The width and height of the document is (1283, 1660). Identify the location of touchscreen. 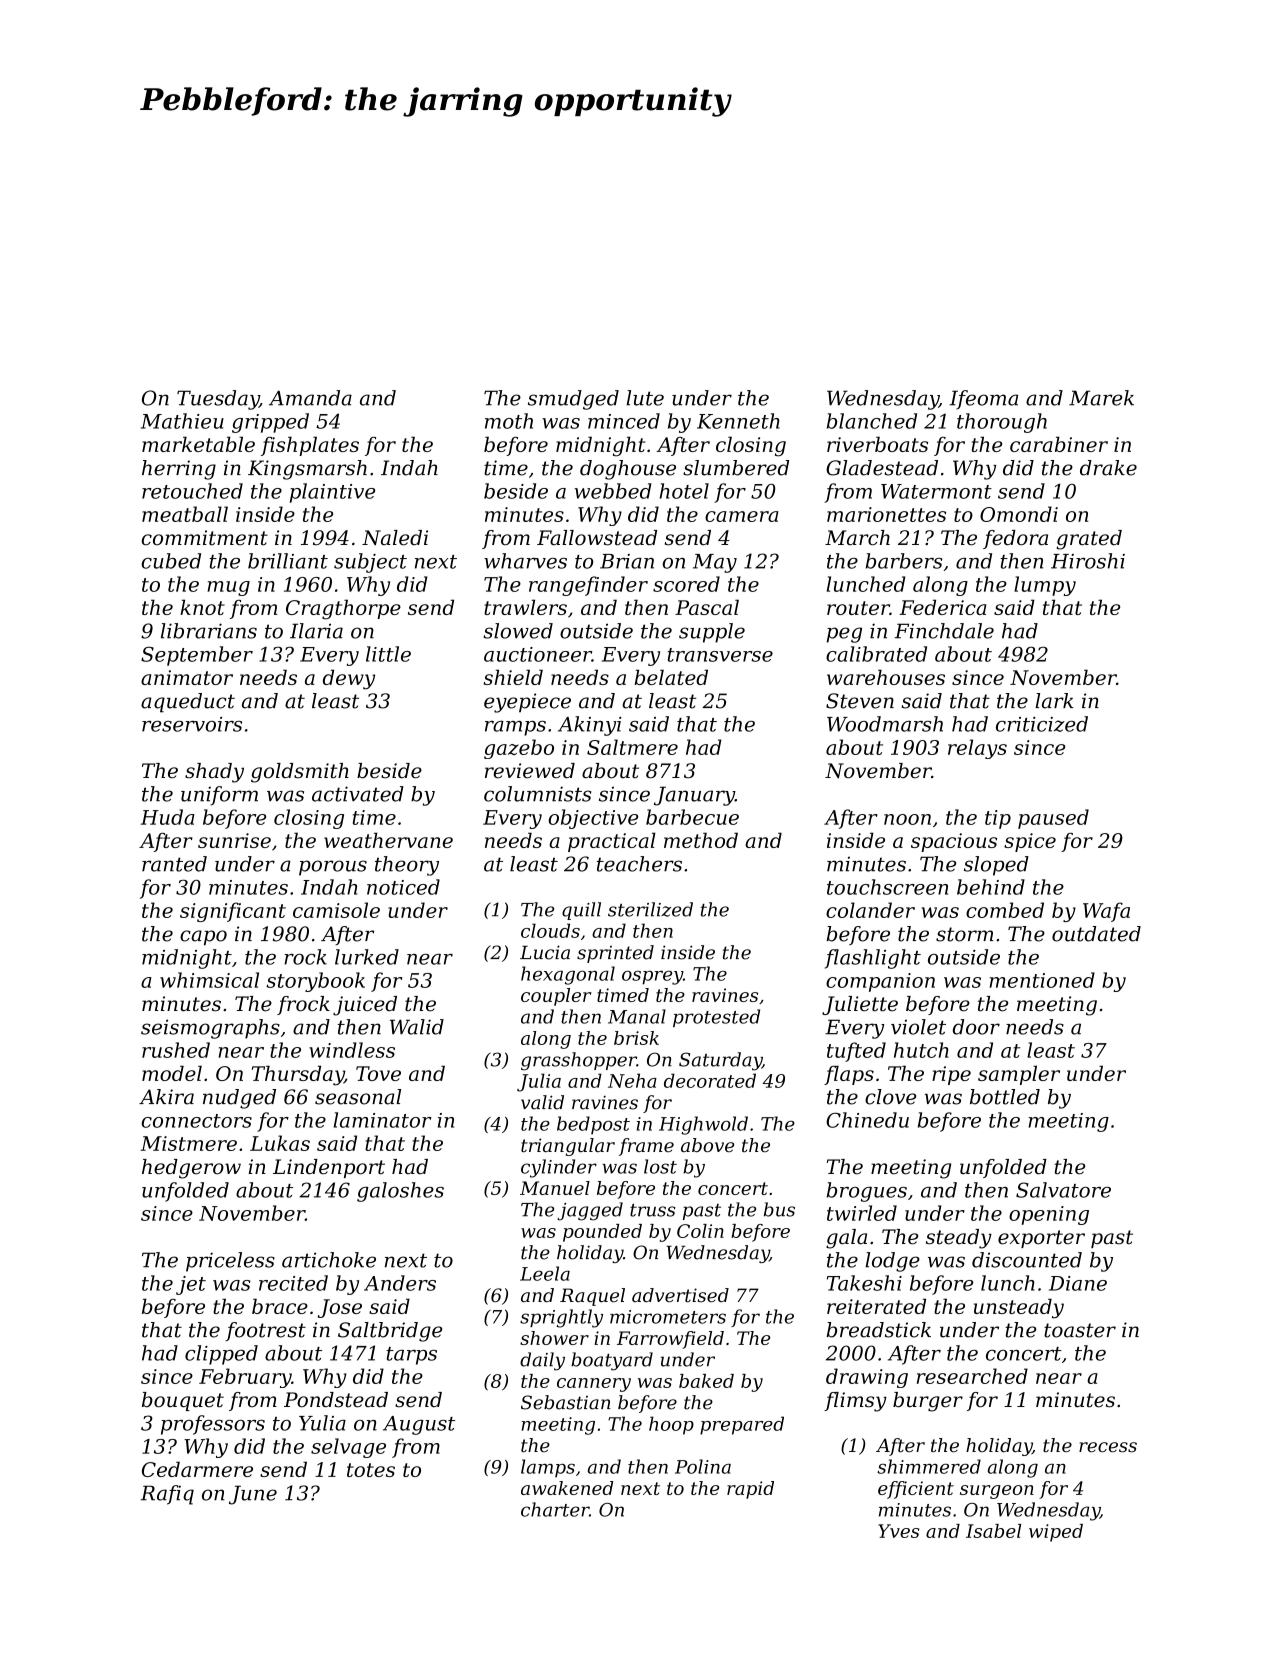
(887, 887).
